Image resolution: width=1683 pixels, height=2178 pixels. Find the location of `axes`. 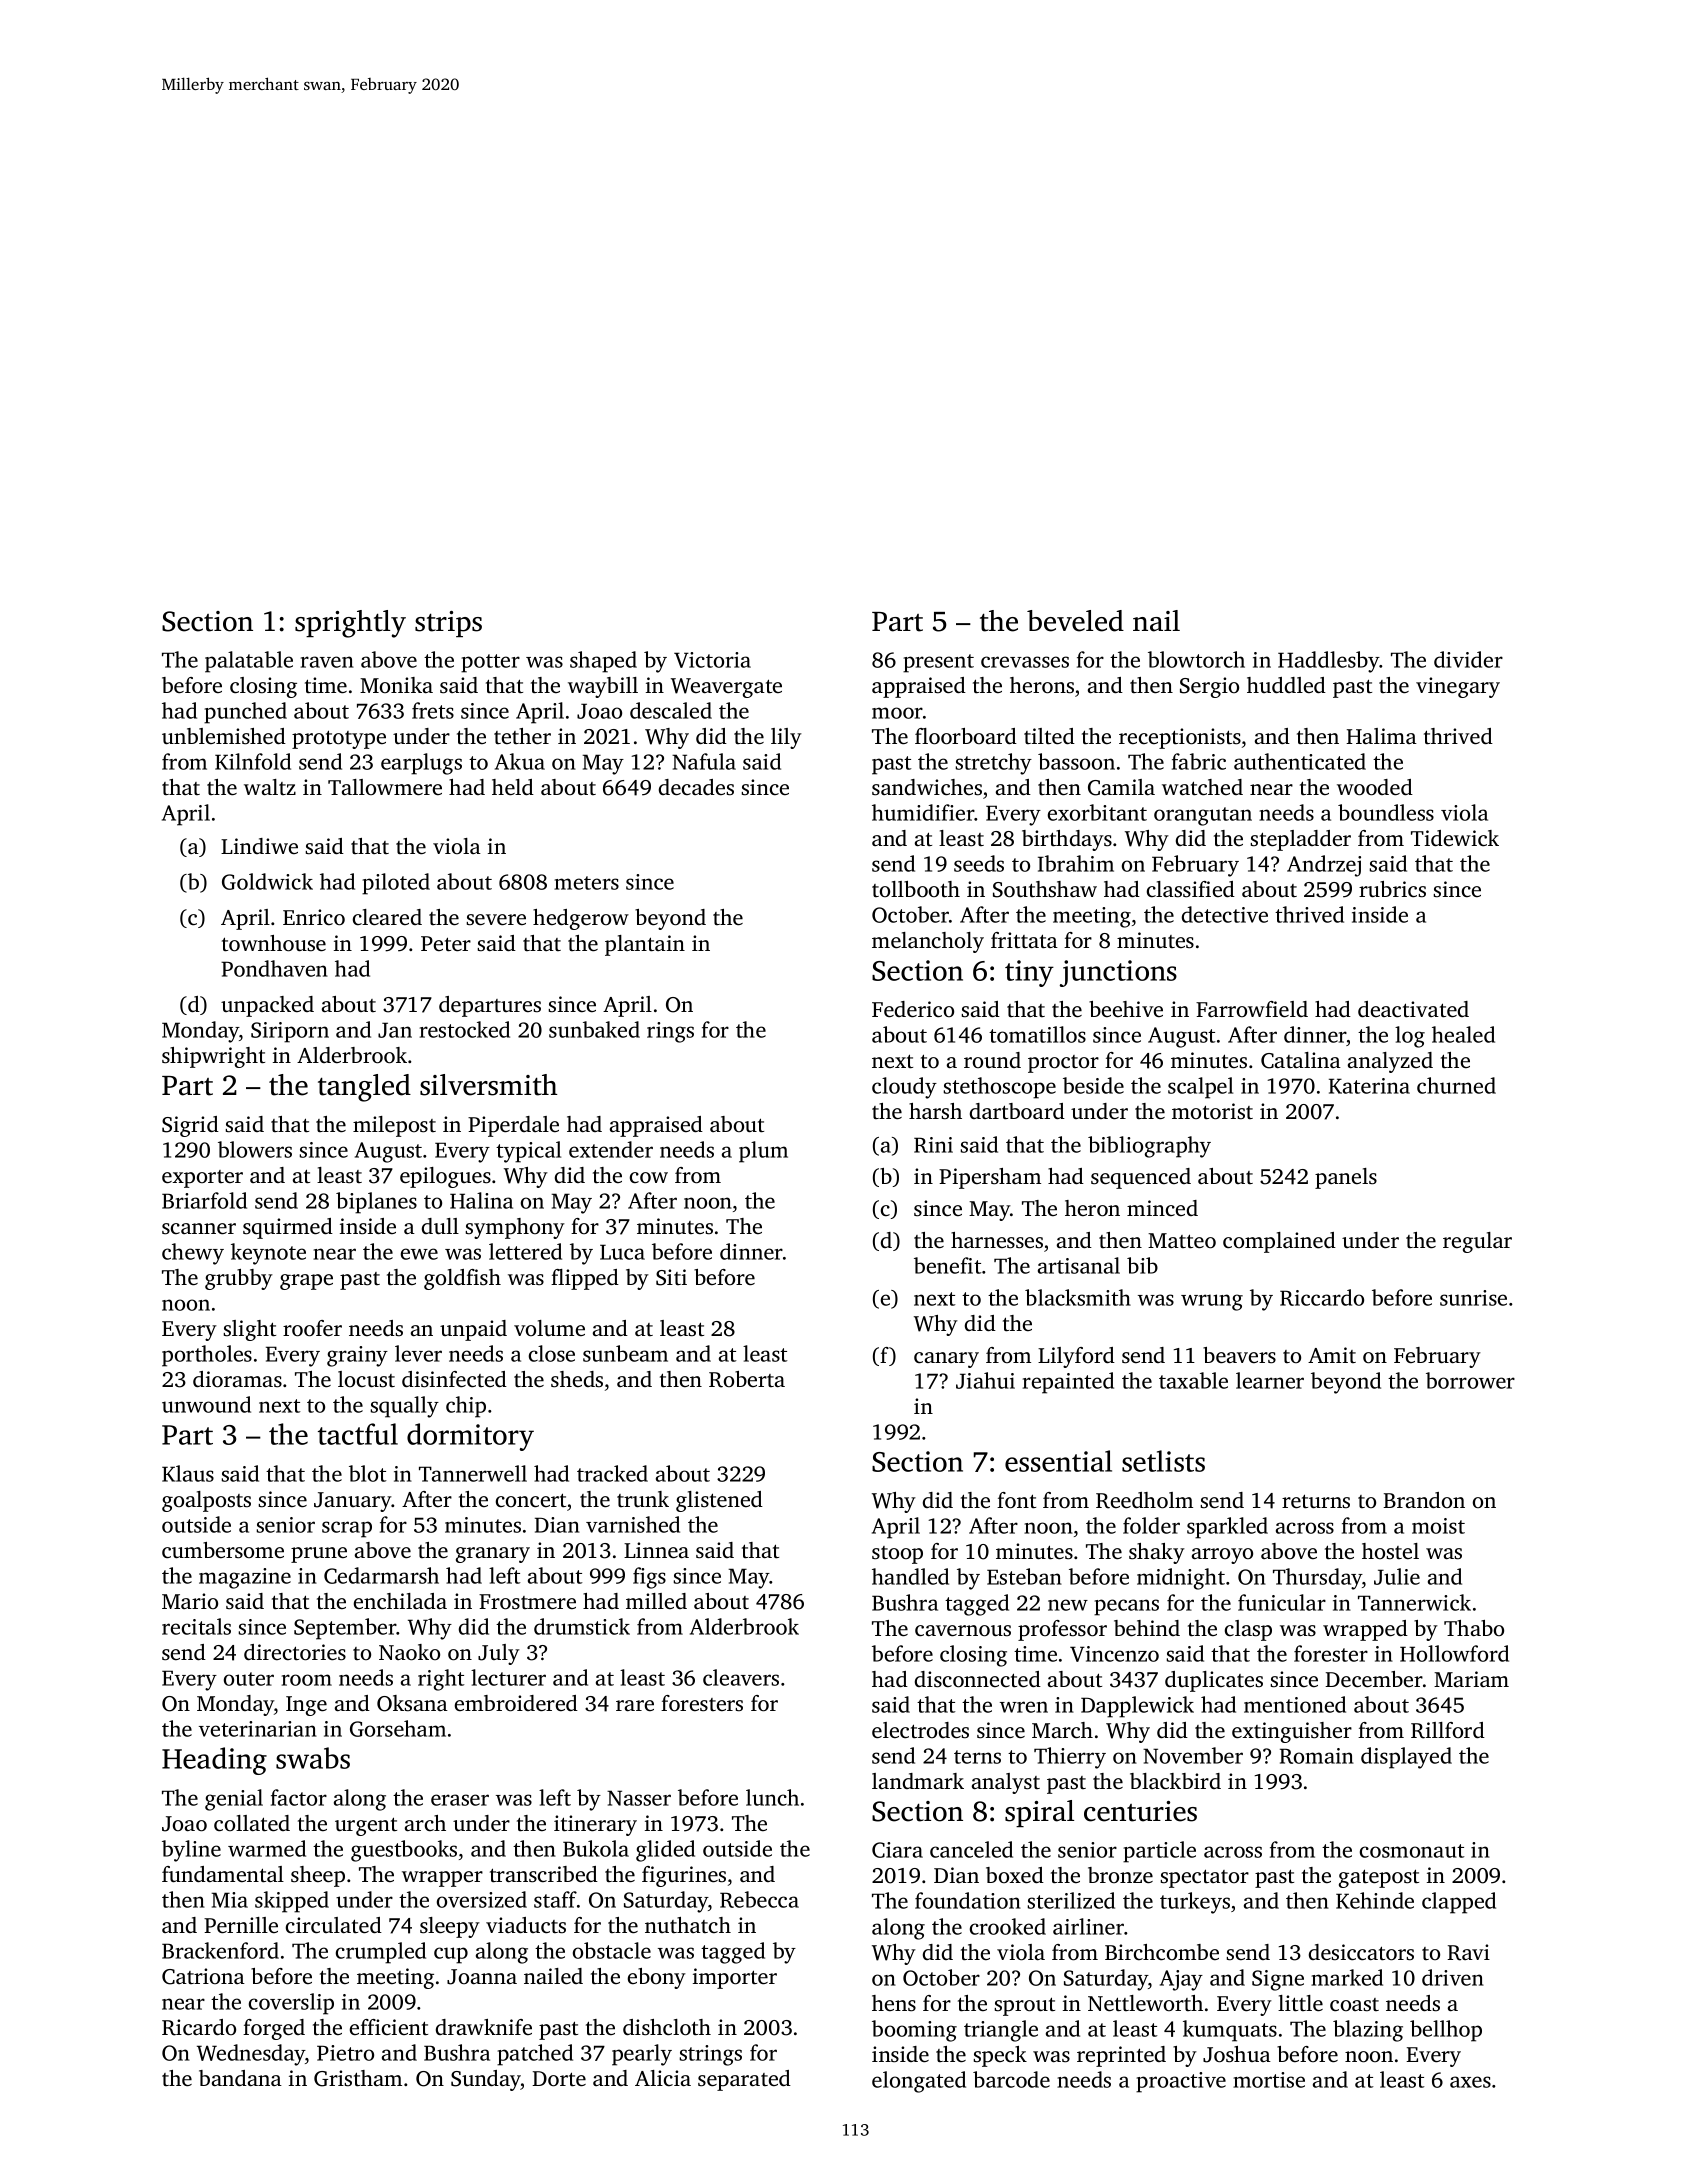

axes is located at coordinates (1470, 2082).
